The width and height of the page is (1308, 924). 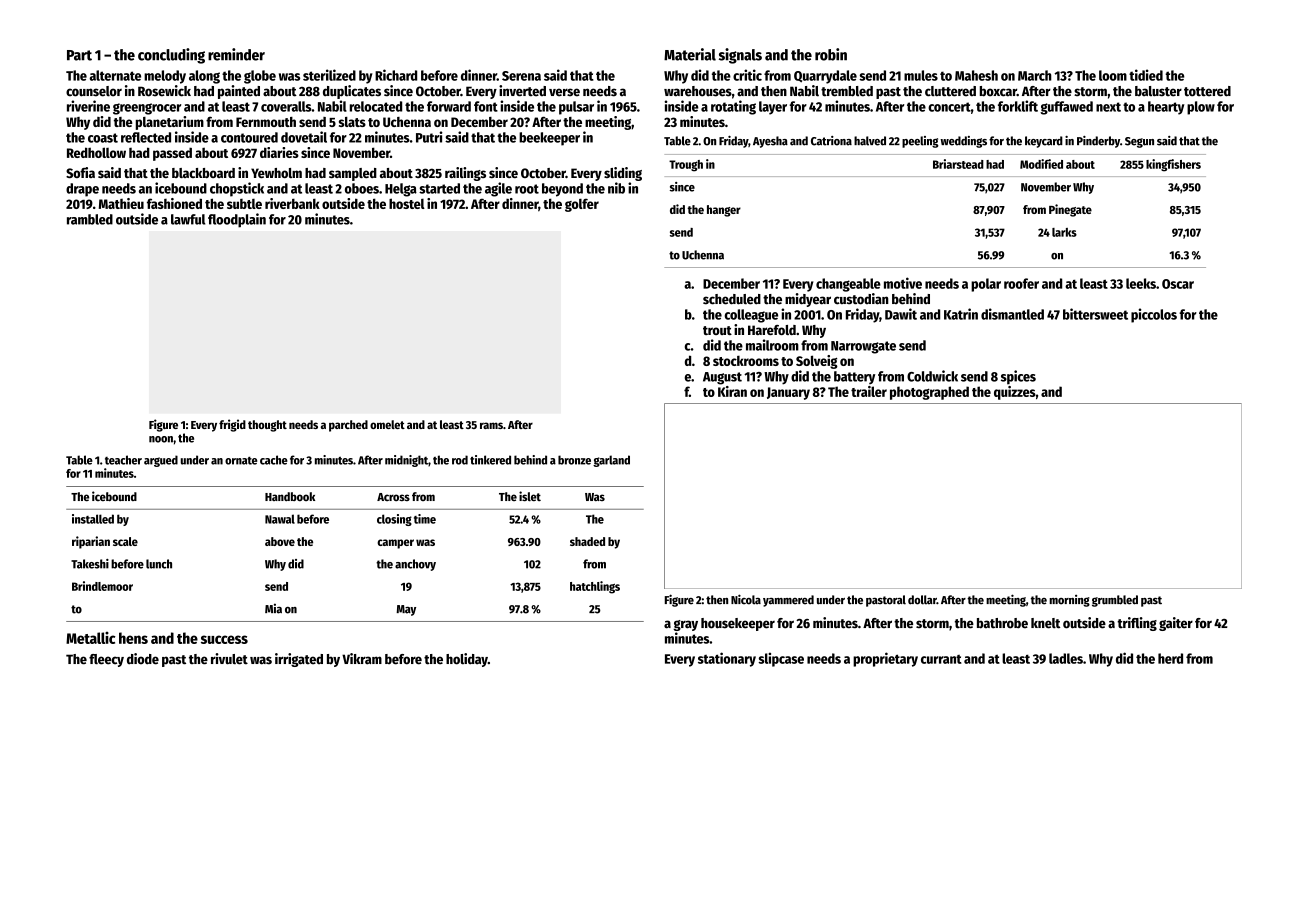 I want to click on scheduled, so click(x=732, y=299).
